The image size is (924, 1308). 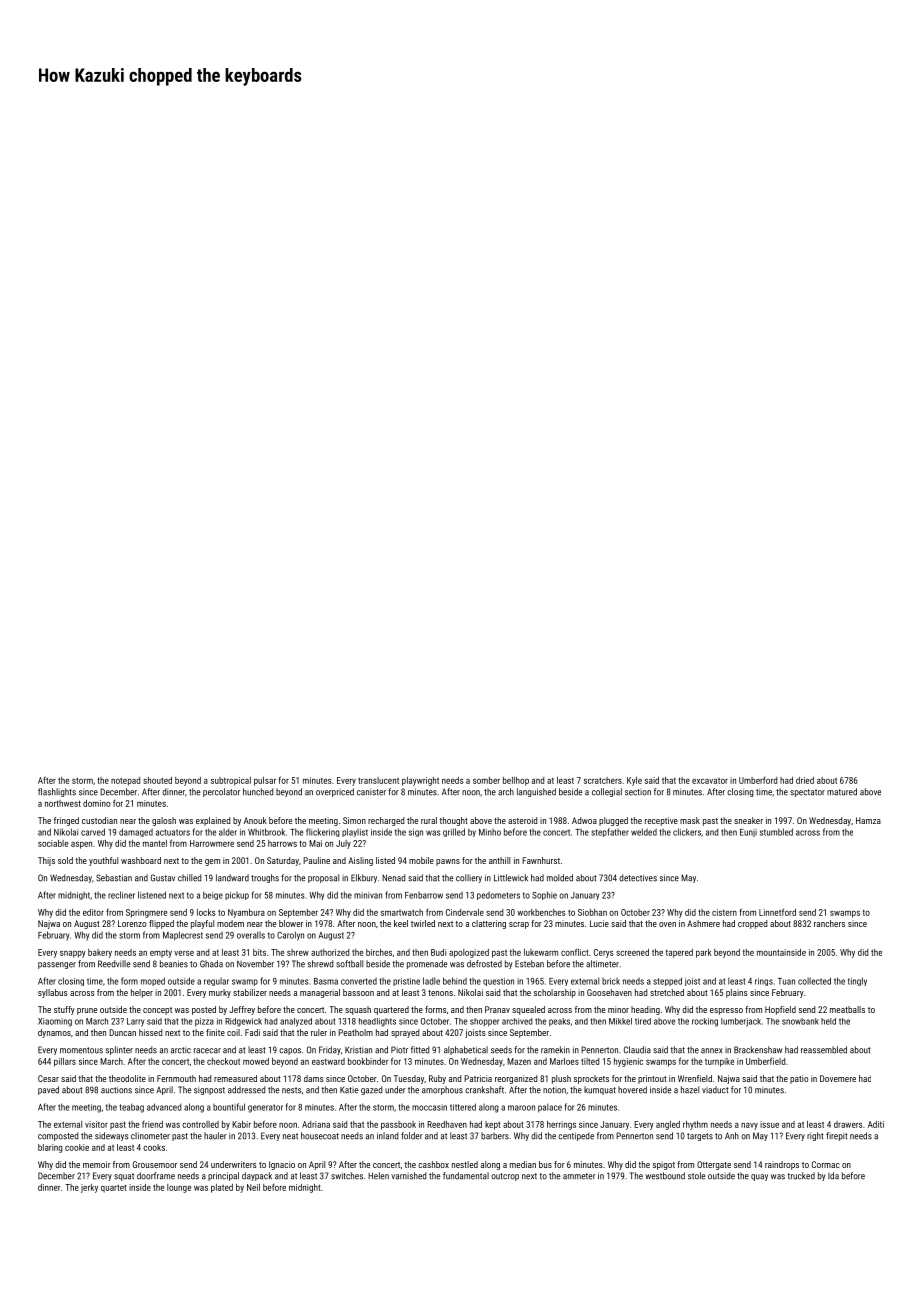 I want to click on percolator, so click(x=221, y=792).
